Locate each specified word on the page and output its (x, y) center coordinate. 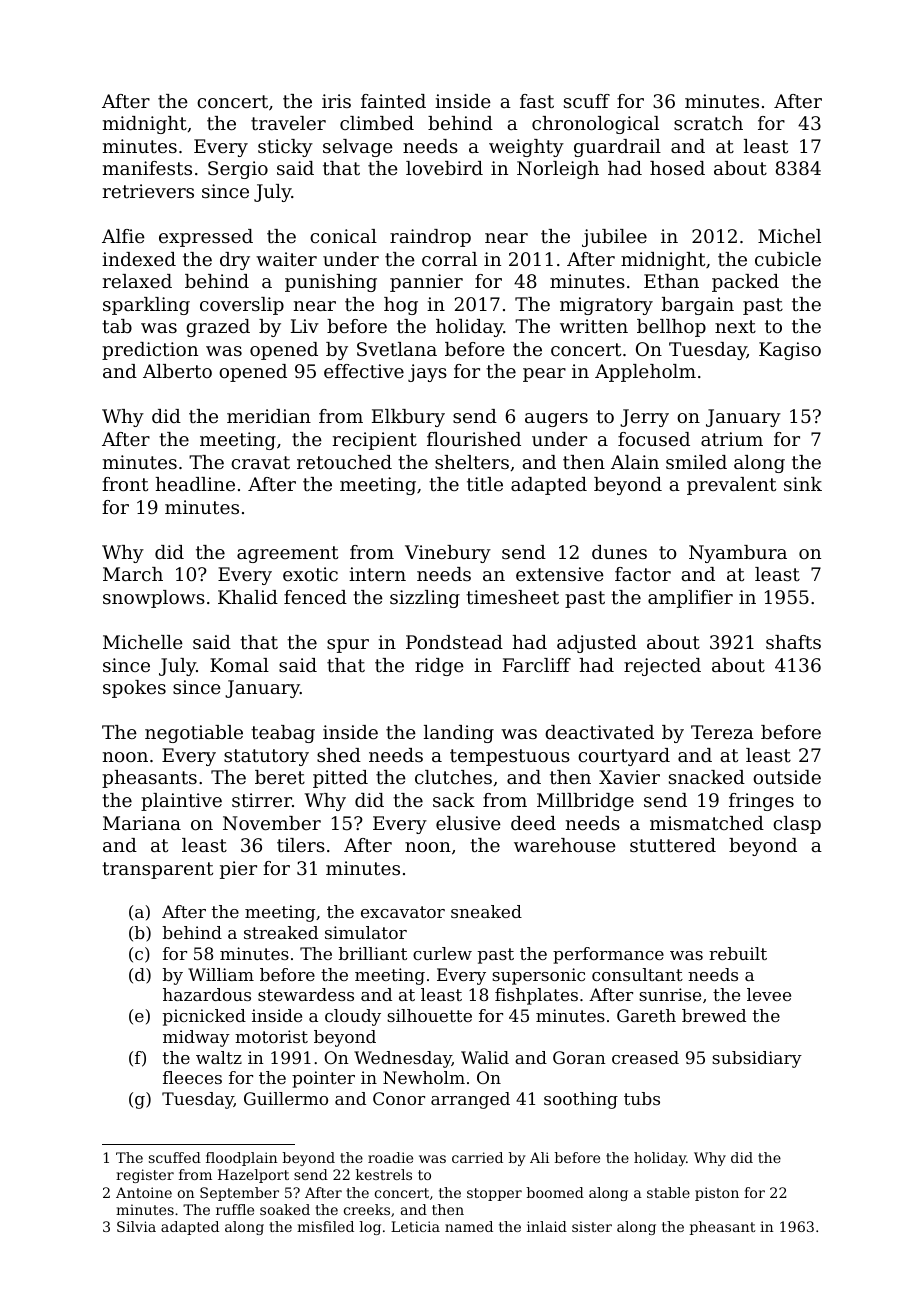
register (145, 1176)
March (133, 574)
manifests (147, 168)
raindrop (430, 238)
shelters (472, 462)
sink (803, 484)
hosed (677, 168)
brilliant (373, 953)
